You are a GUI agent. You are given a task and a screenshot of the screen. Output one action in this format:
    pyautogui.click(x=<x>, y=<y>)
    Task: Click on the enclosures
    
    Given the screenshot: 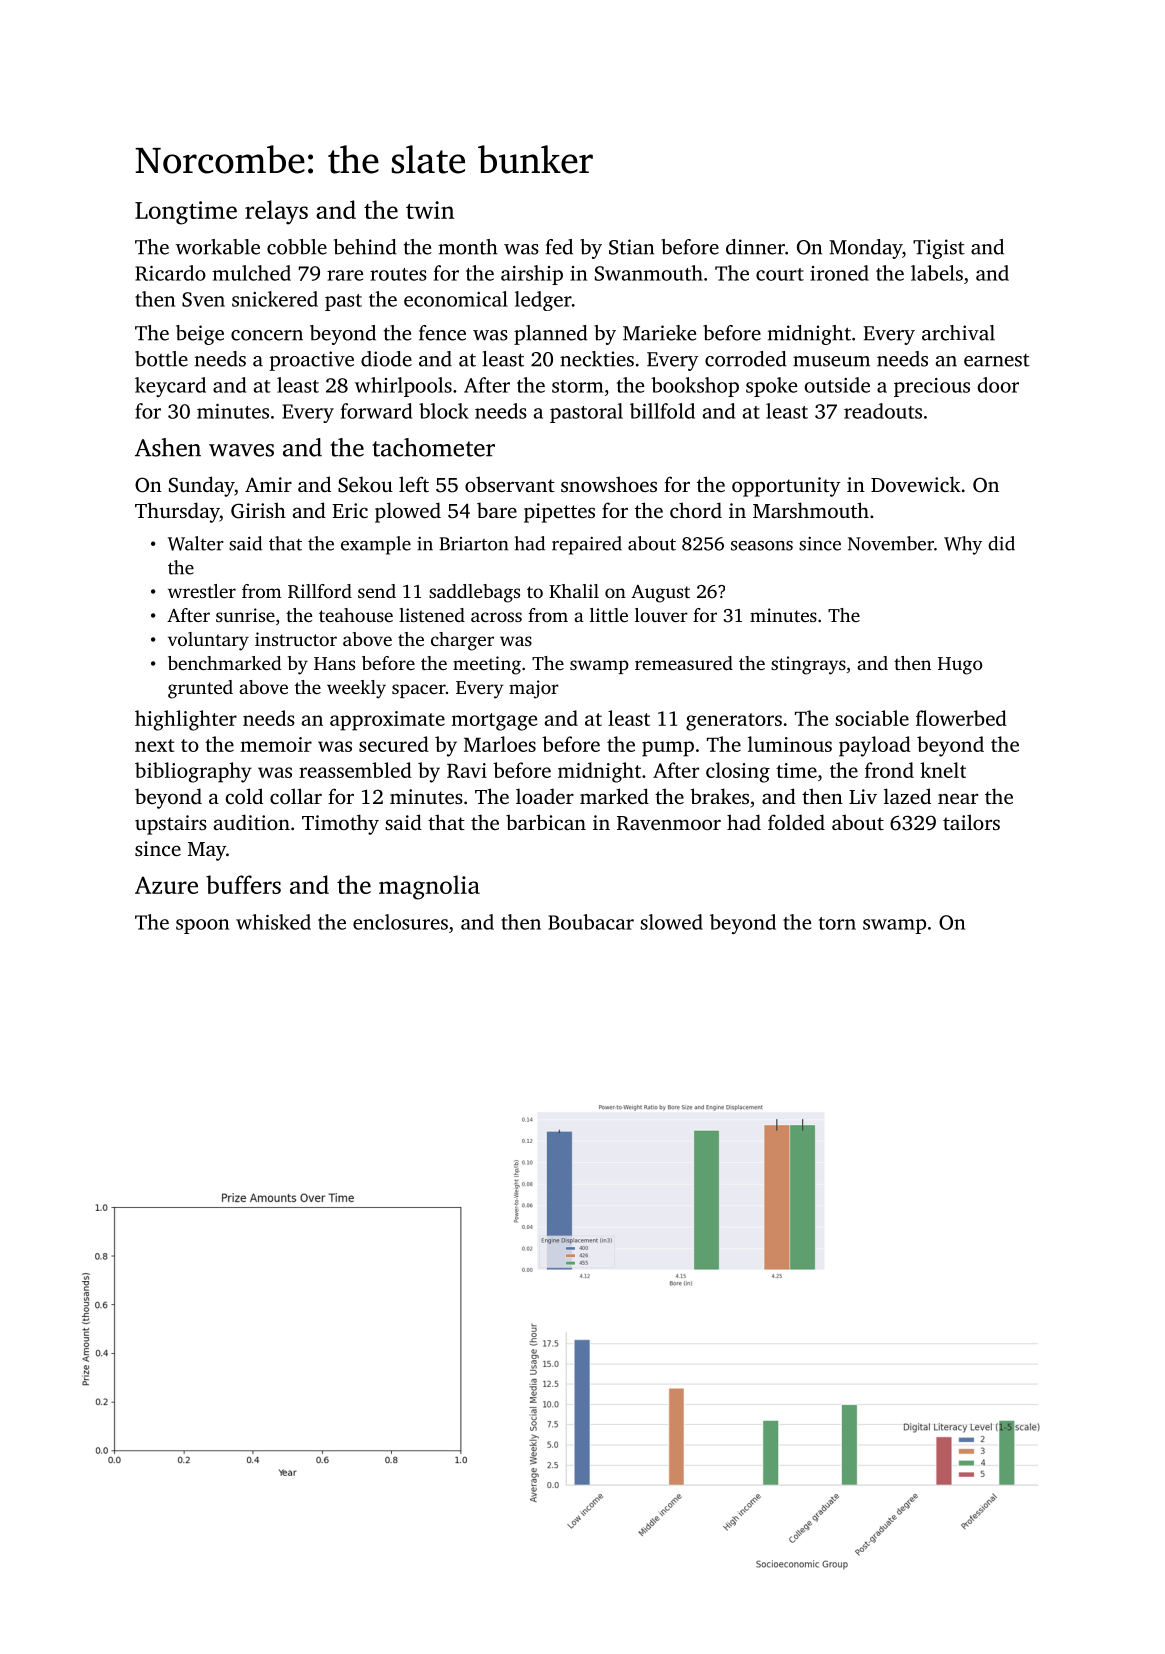 What is the action you would take?
    pyautogui.click(x=400, y=922)
